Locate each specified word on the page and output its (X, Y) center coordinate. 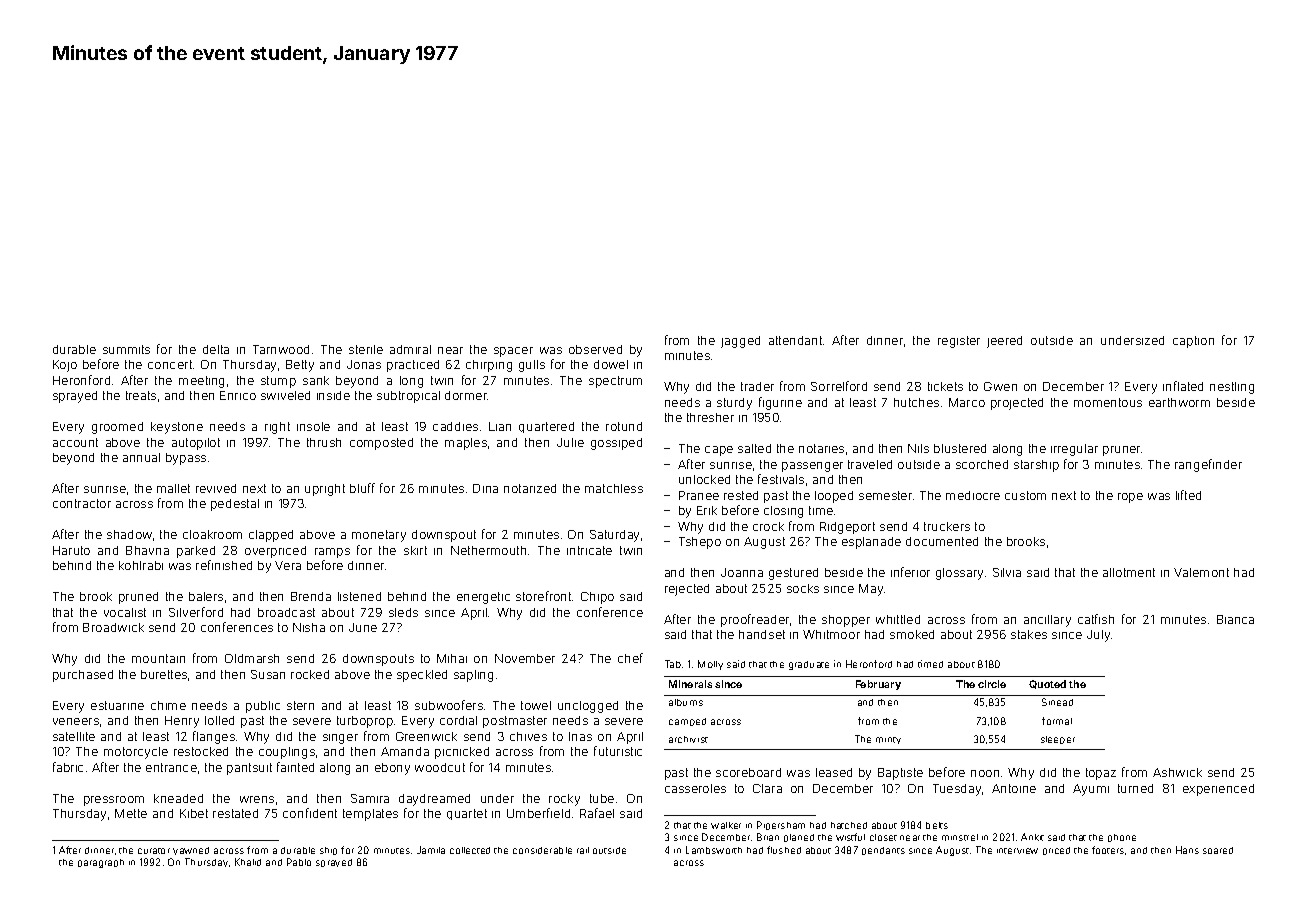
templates (370, 815)
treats (141, 395)
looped (834, 497)
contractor (82, 503)
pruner (1121, 451)
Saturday (614, 536)
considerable (542, 850)
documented (942, 541)
